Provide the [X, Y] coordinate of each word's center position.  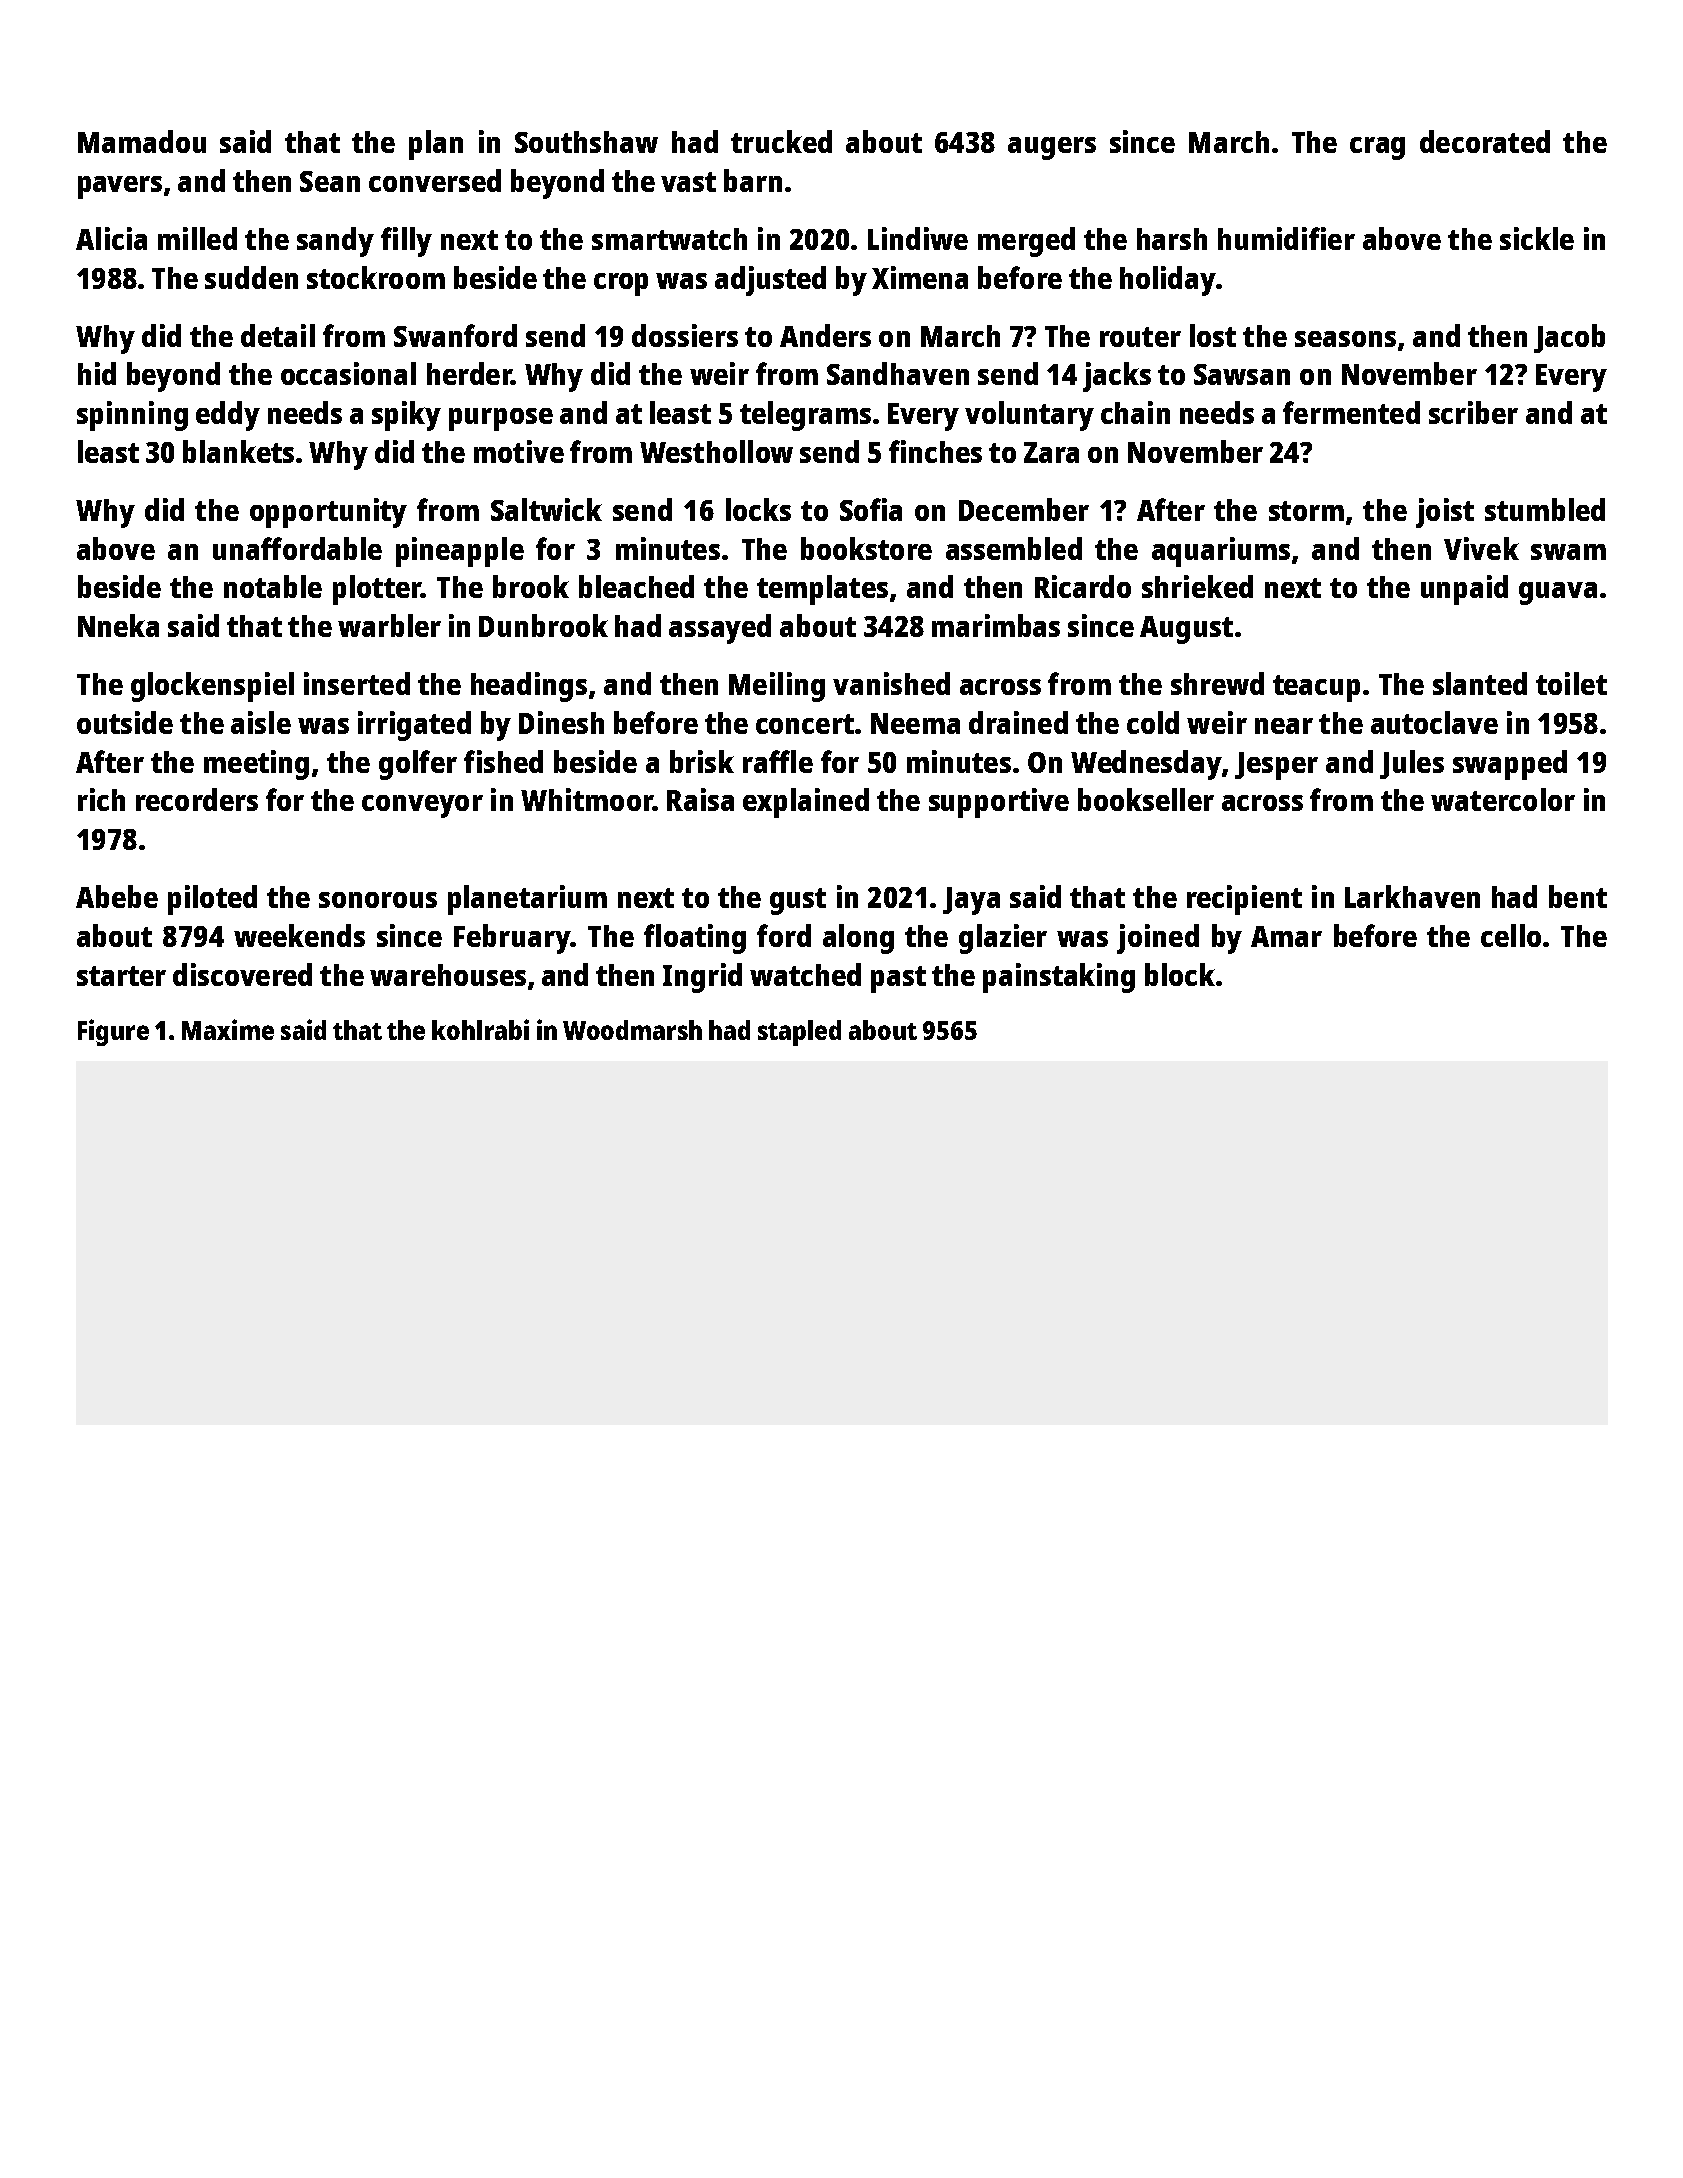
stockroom [376, 277]
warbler [389, 625]
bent [1578, 896]
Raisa [700, 799]
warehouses [448, 975]
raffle [778, 761]
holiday [1168, 281]
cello [1511, 935]
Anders [825, 335]
